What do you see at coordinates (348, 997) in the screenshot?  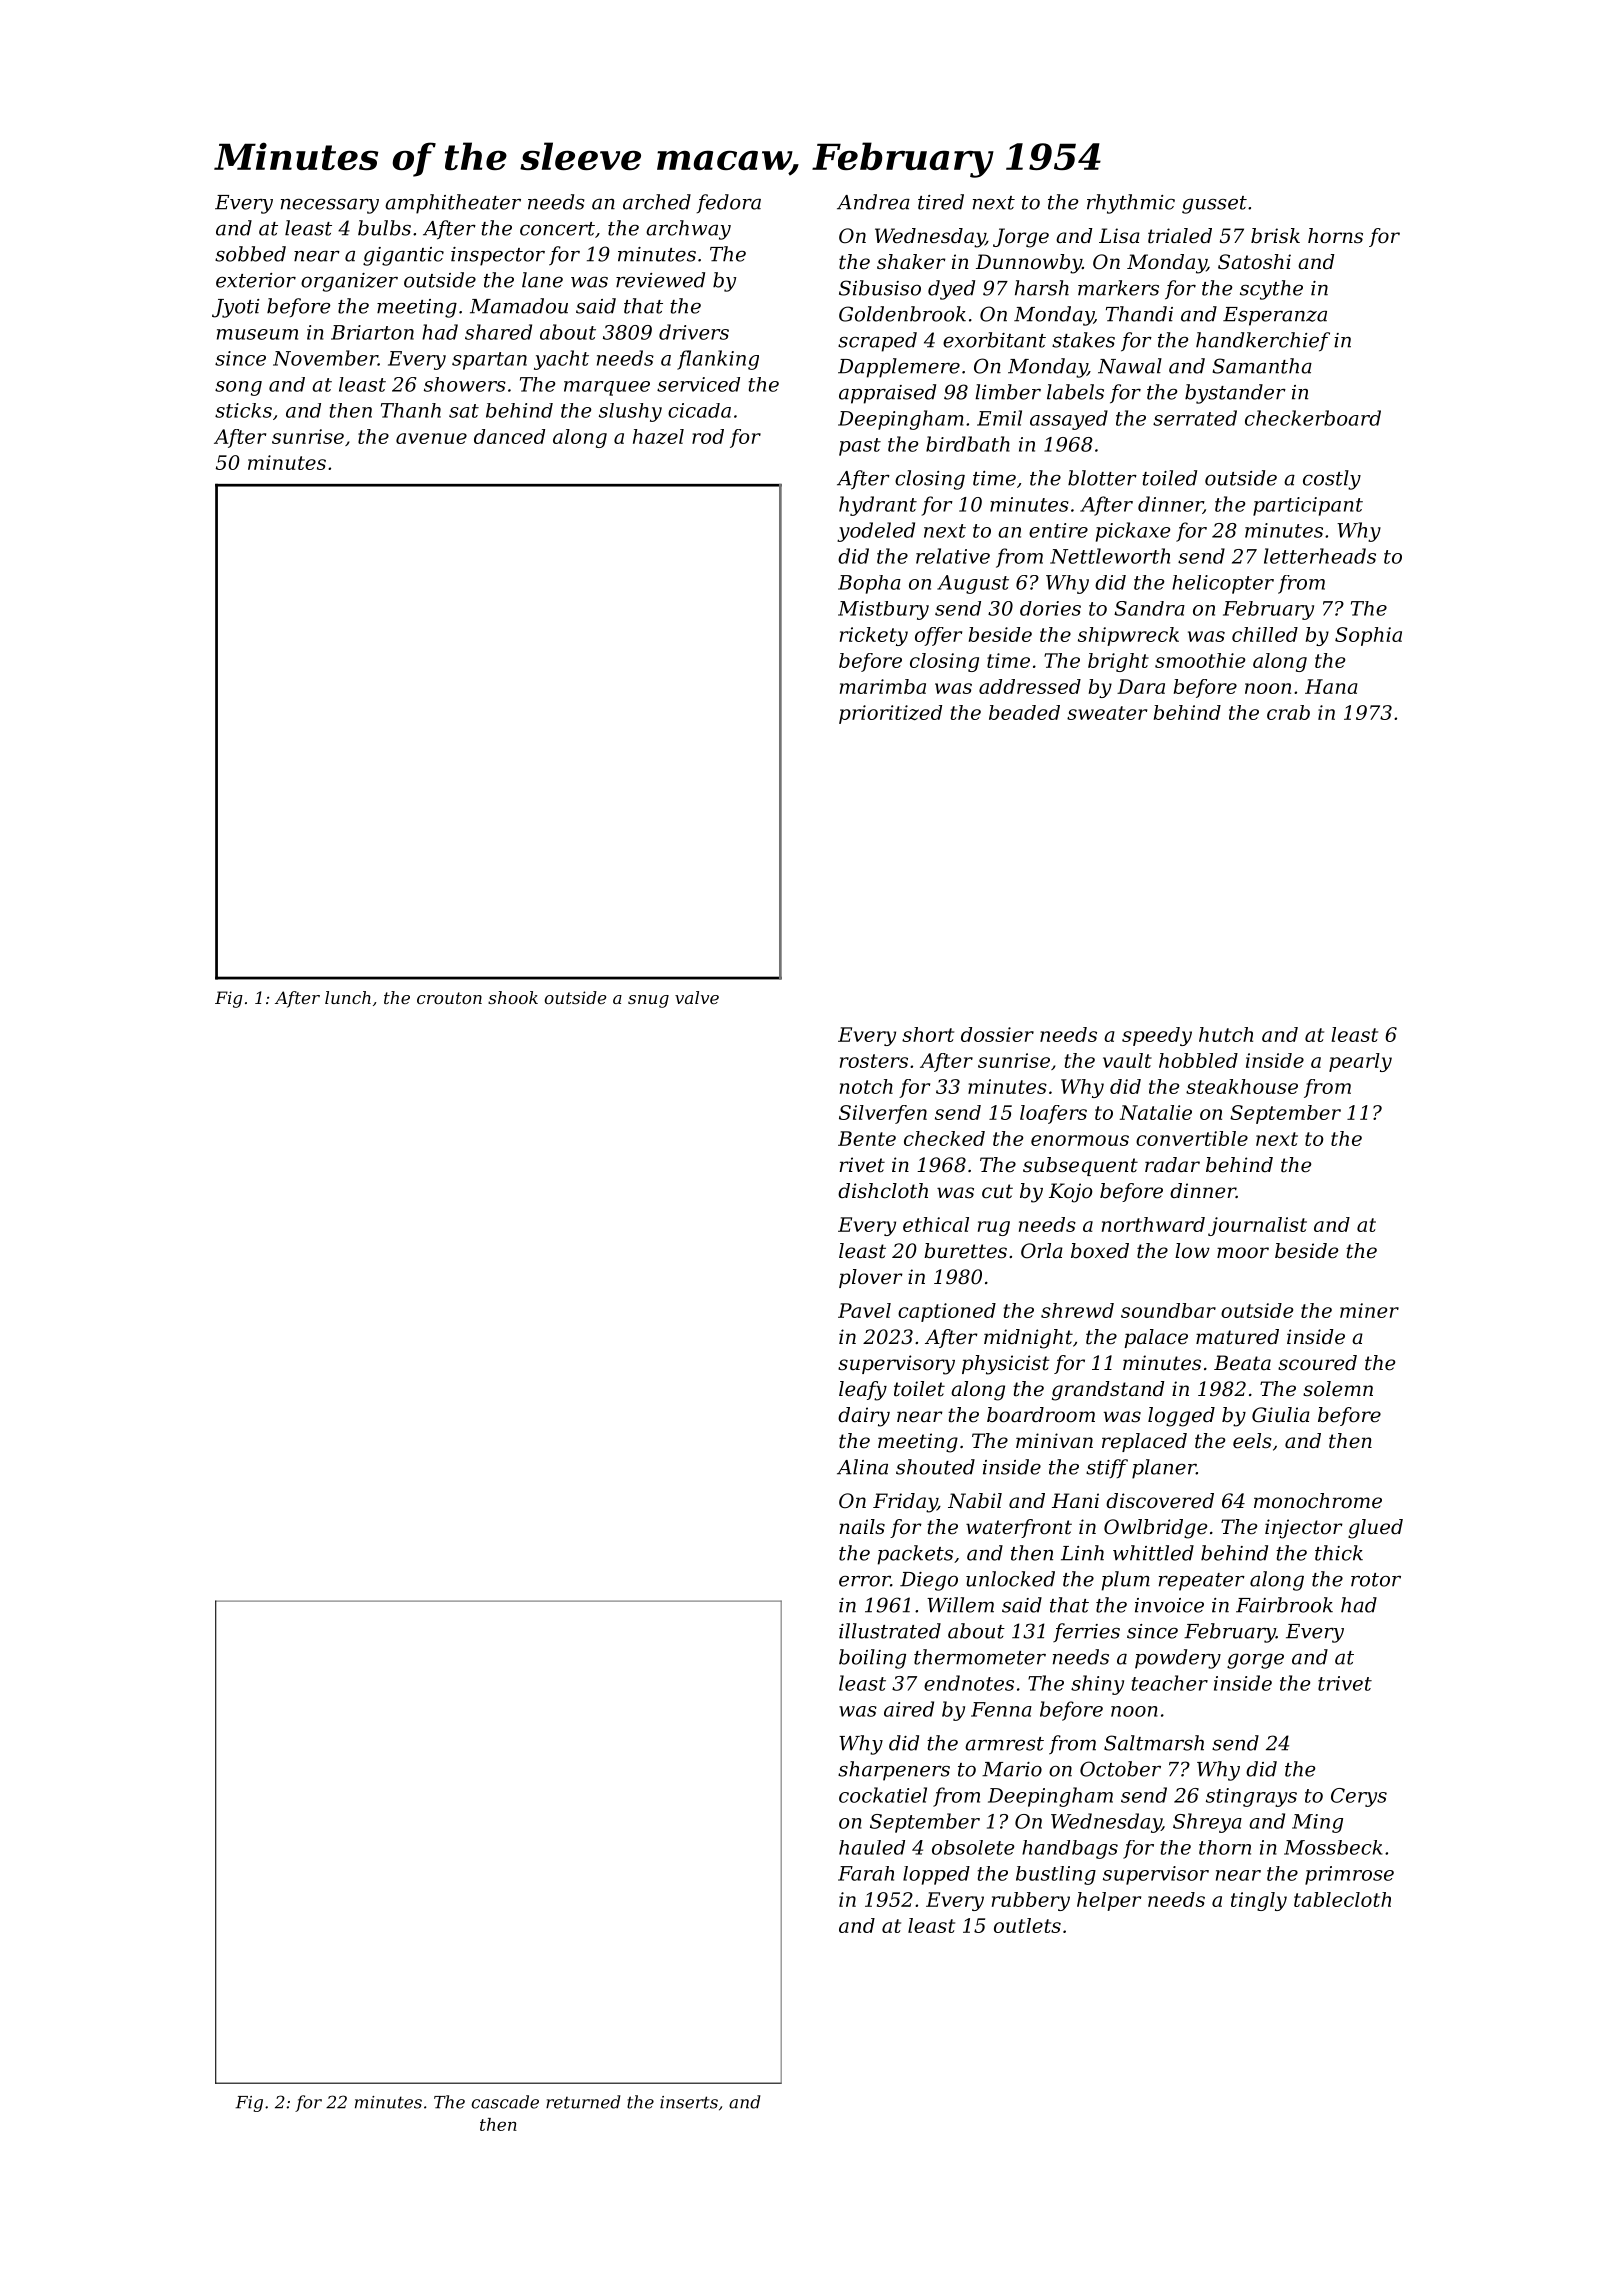 I see `lunch` at bounding box center [348, 997].
